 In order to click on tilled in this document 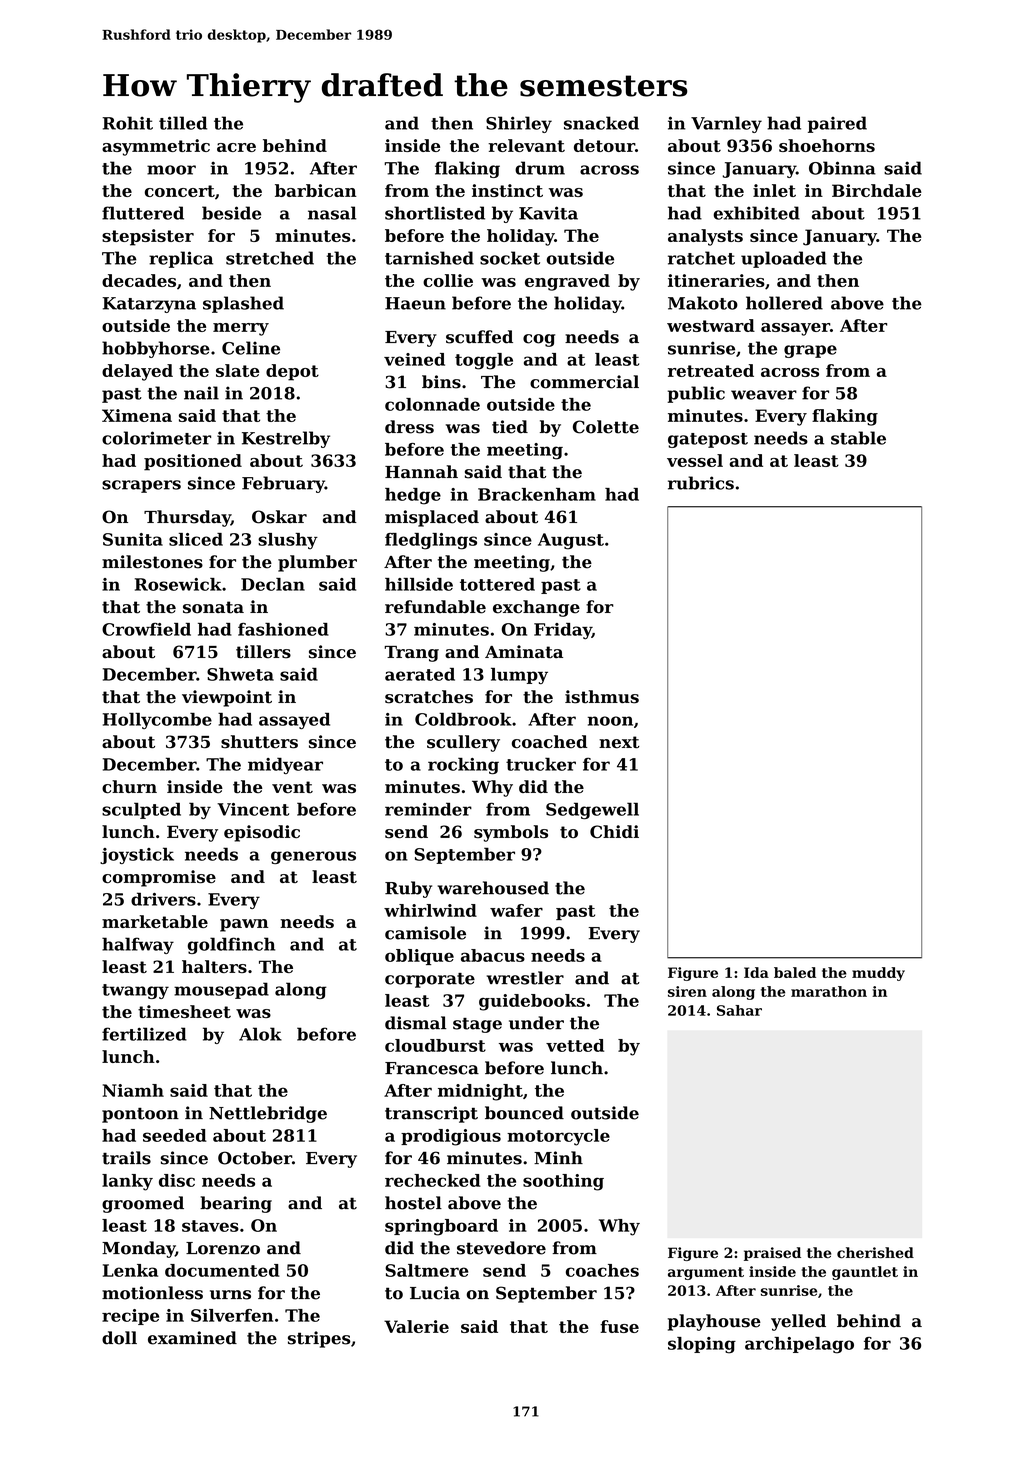, I will do `click(183, 123)`.
